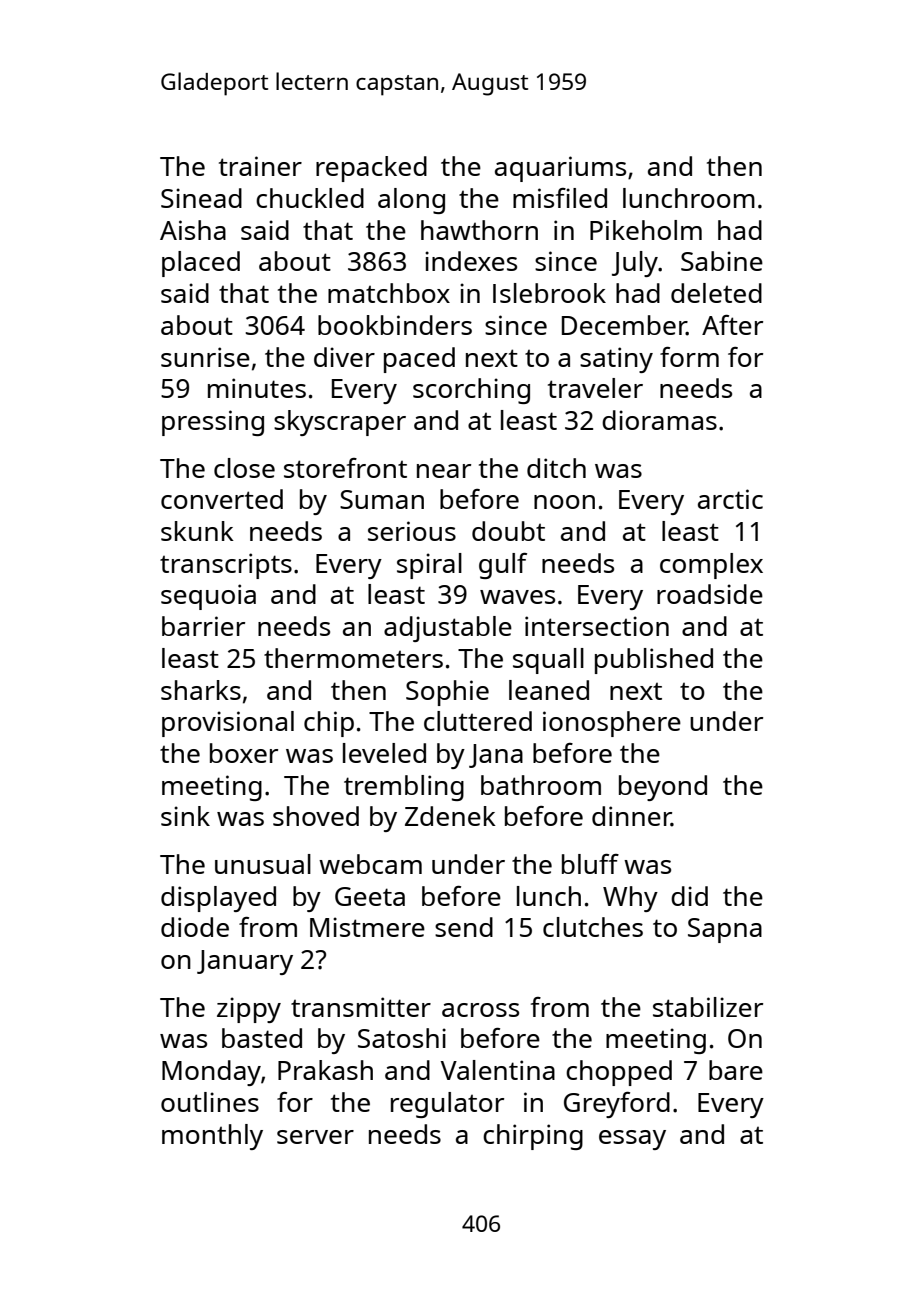 This screenshot has height=1311, width=924. What do you see at coordinates (722, 261) in the screenshot?
I see `Sabine` at bounding box center [722, 261].
